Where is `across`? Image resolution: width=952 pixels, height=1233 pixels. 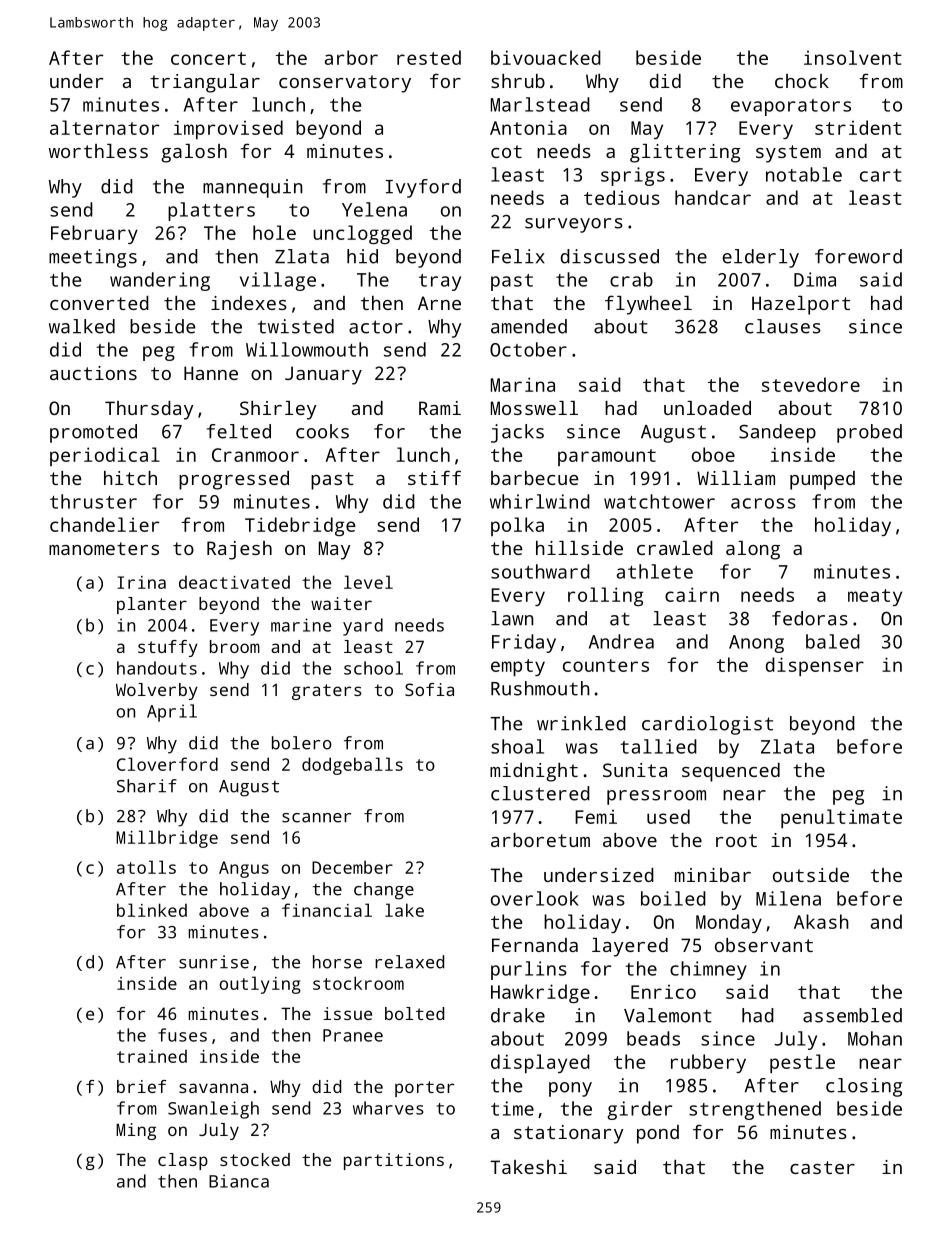
across is located at coordinates (763, 503).
